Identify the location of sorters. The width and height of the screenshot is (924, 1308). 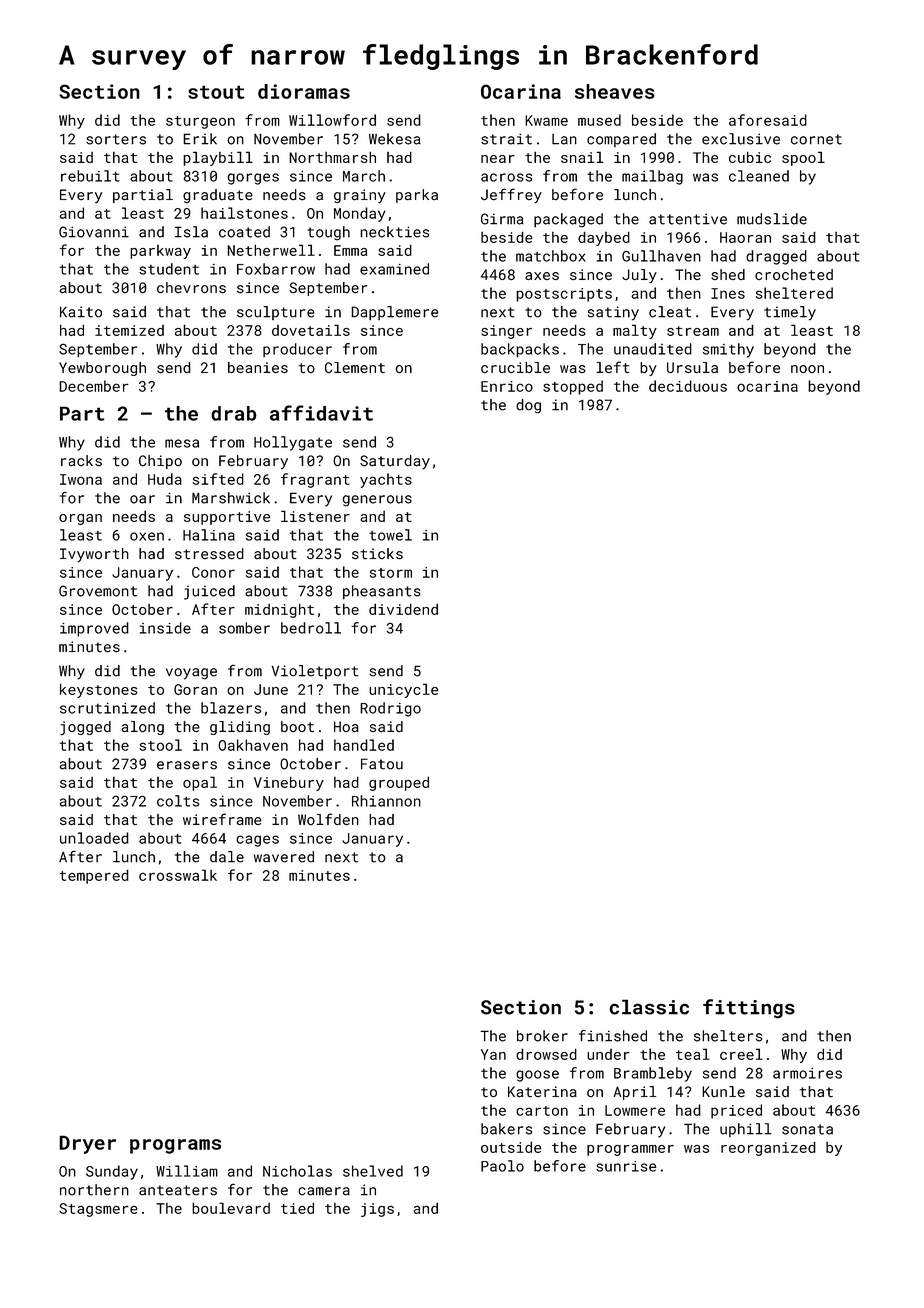
(116, 139).
